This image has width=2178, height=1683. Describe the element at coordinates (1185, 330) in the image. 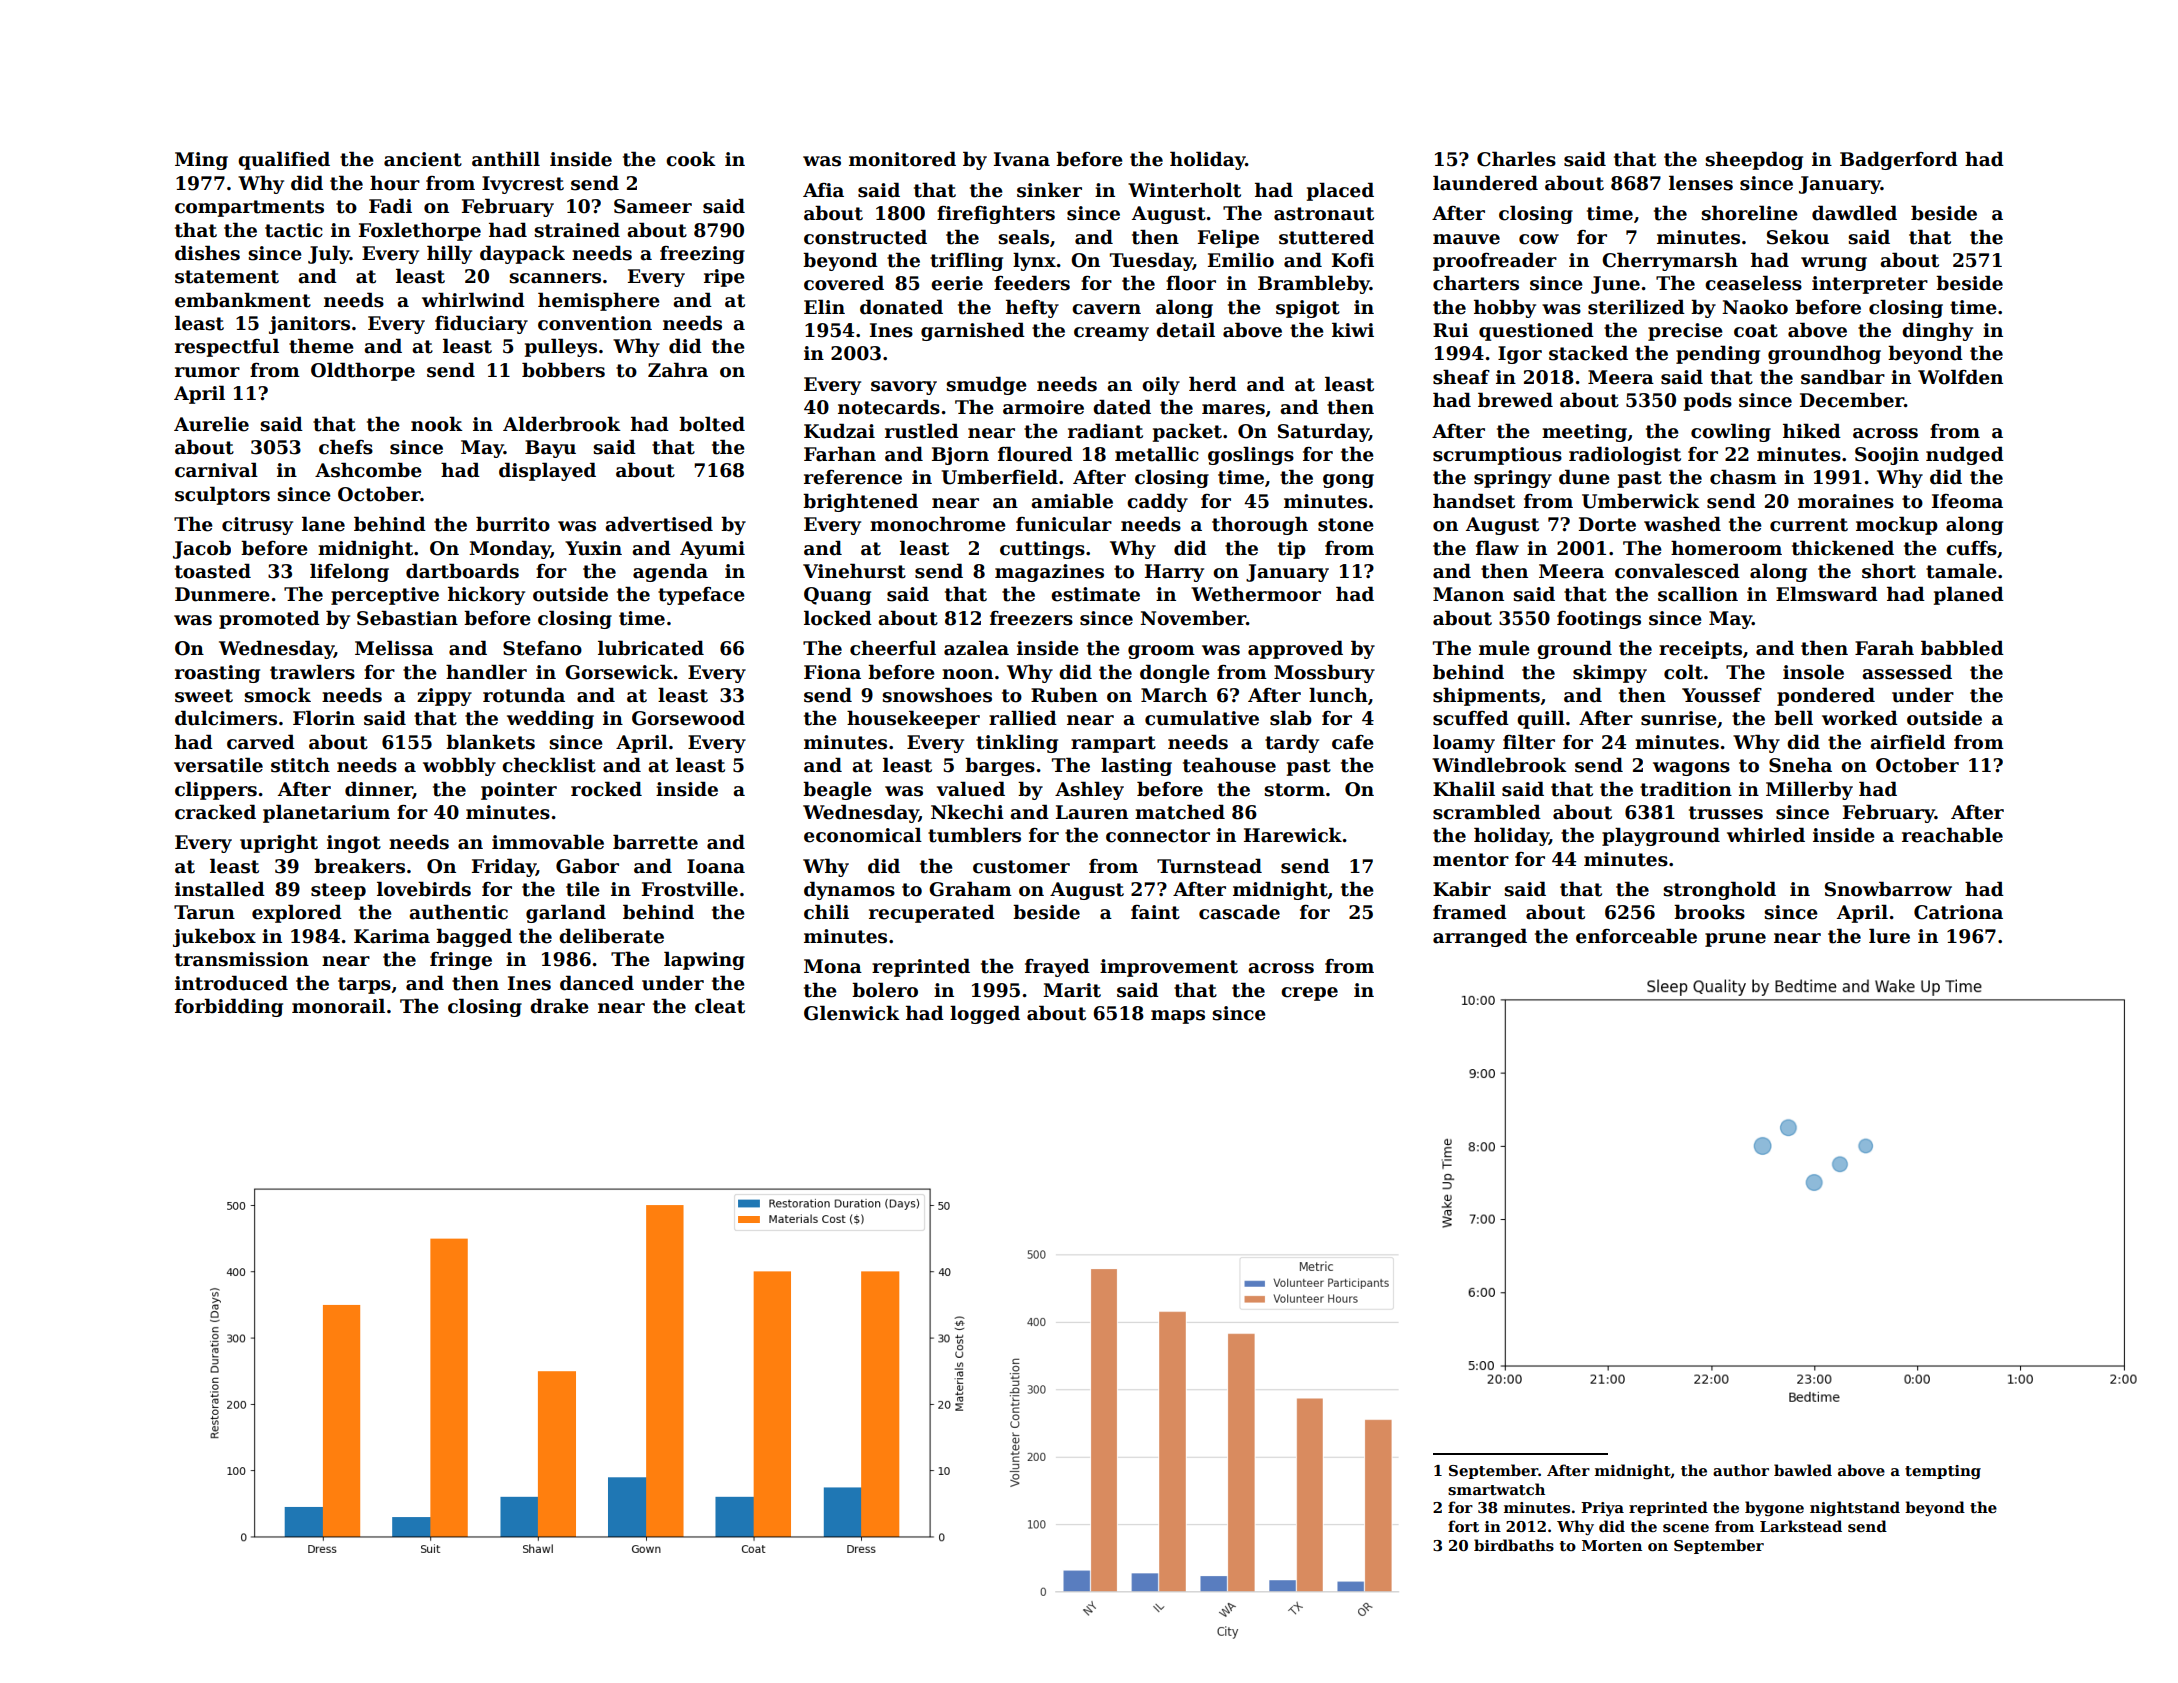

I see `detail` at that location.
